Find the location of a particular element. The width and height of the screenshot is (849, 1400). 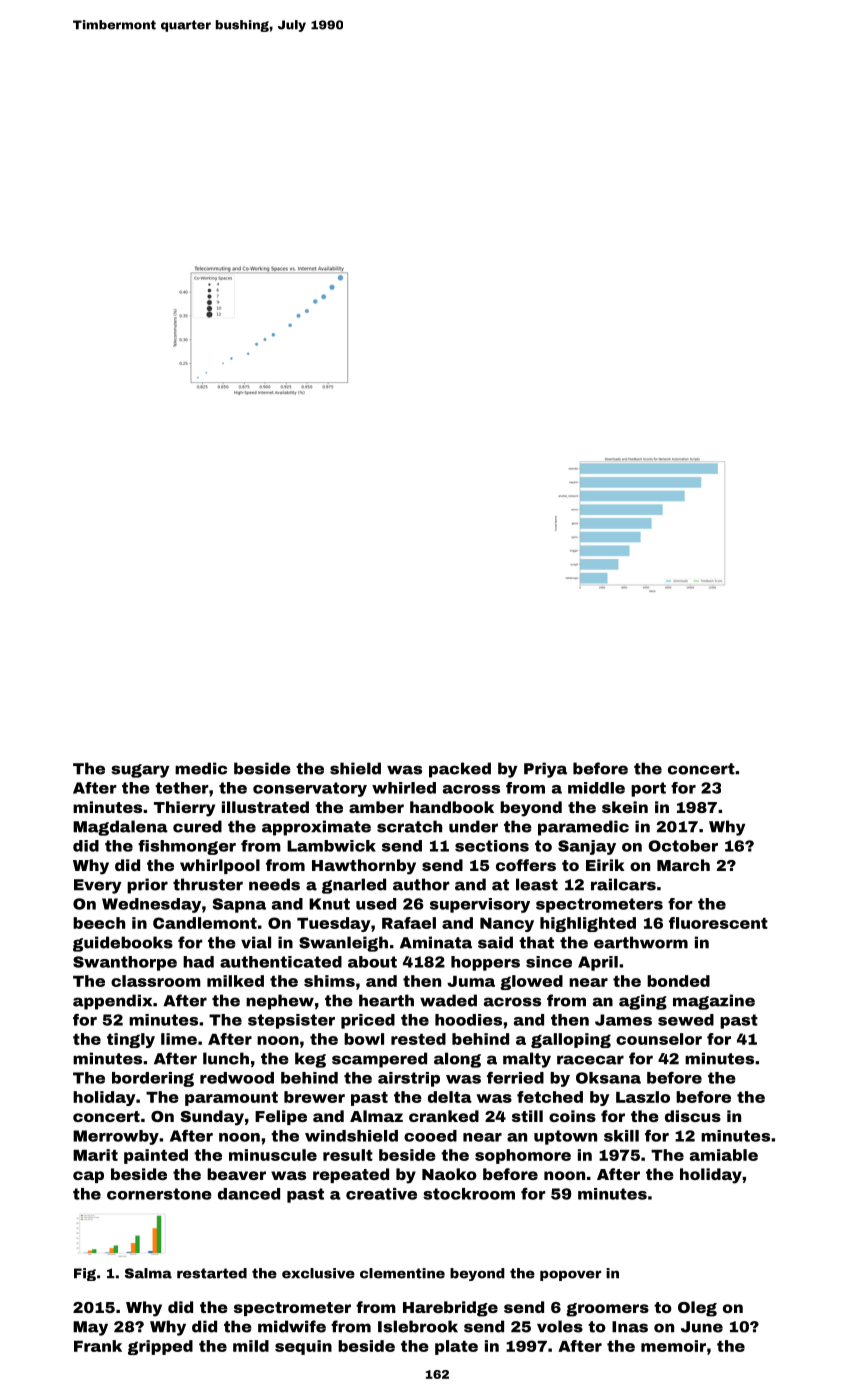

amber is located at coordinates (376, 807).
